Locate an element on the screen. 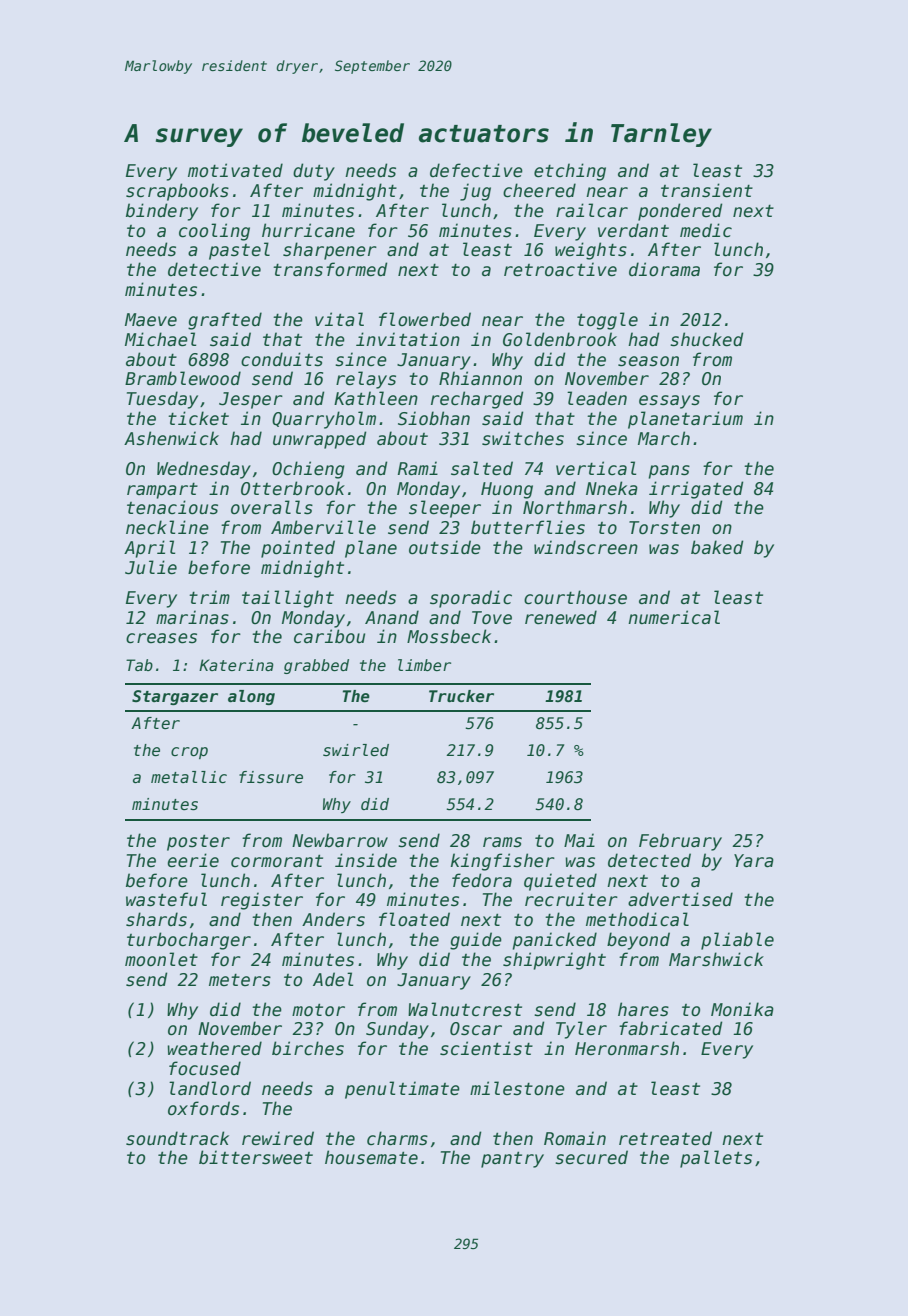 The width and height of the screenshot is (908, 1316). kingfisher is located at coordinates (503, 862).
